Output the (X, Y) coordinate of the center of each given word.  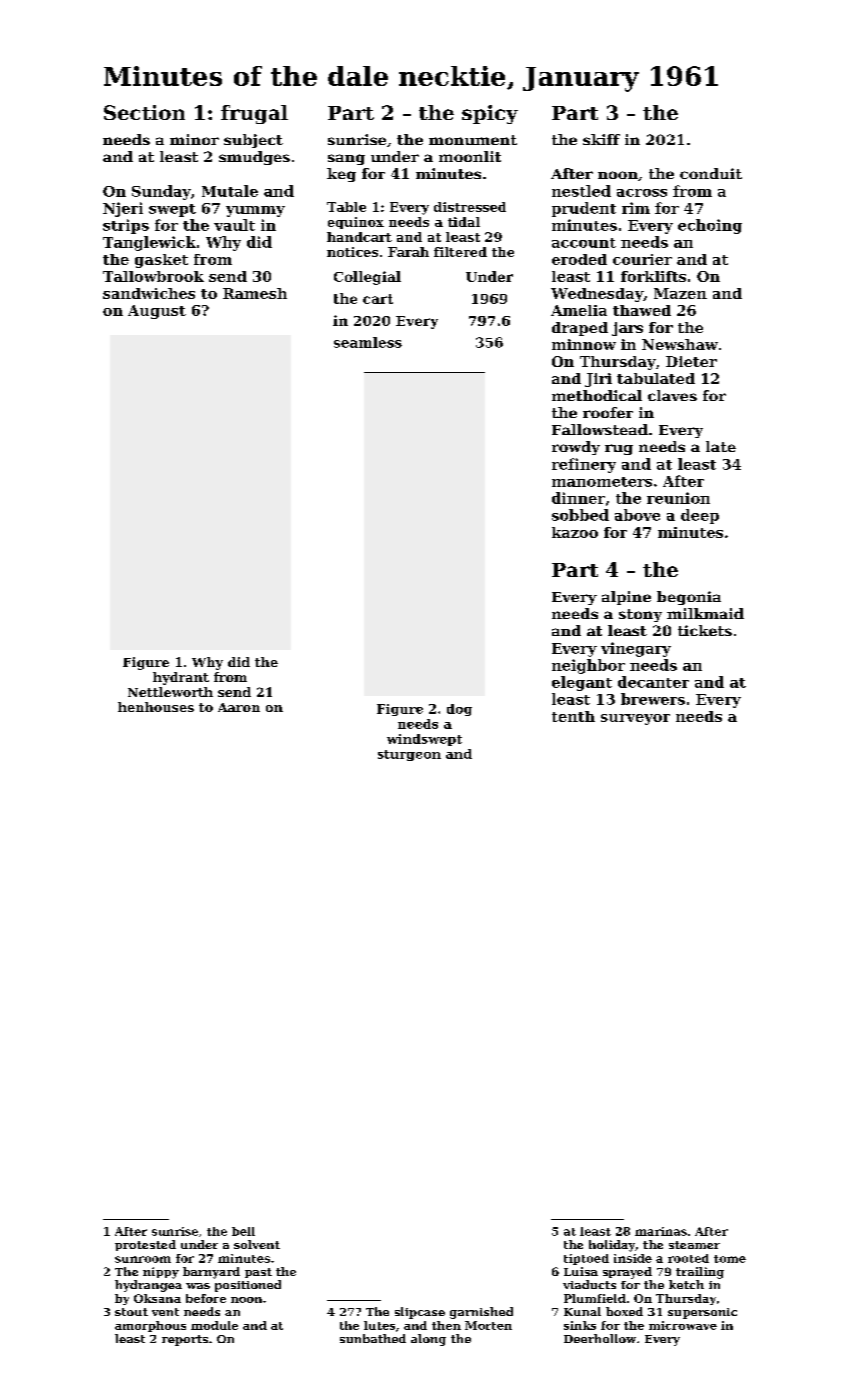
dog (459, 710)
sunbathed (373, 1338)
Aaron (239, 707)
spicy (490, 114)
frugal (254, 114)
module (214, 1325)
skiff (601, 139)
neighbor (588, 666)
